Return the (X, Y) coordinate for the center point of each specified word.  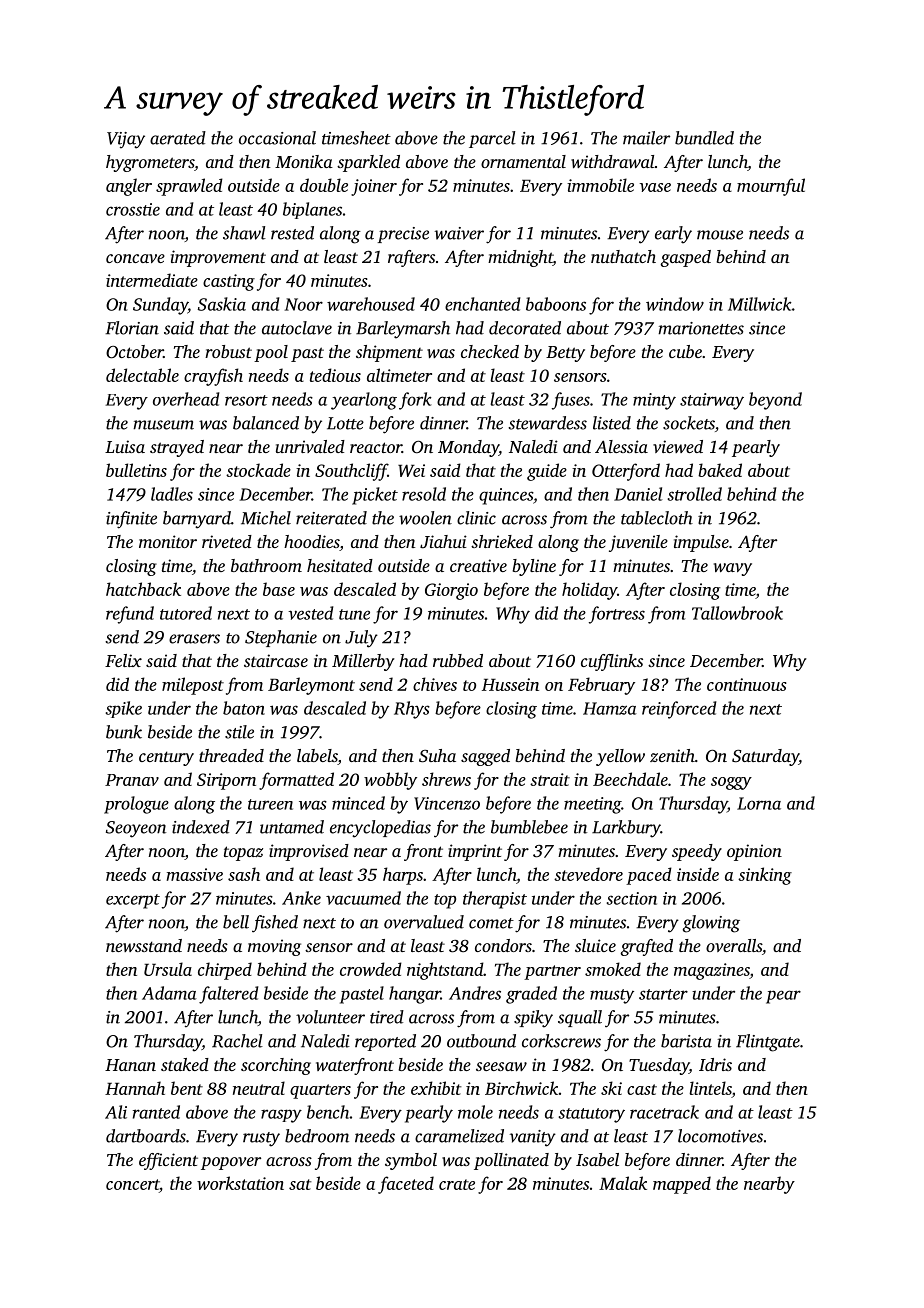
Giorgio (451, 591)
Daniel (638, 494)
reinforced (679, 710)
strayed (177, 448)
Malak (623, 1183)
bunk (124, 732)
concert (132, 1184)
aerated (178, 138)
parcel (492, 139)
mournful (771, 187)
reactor (376, 447)
